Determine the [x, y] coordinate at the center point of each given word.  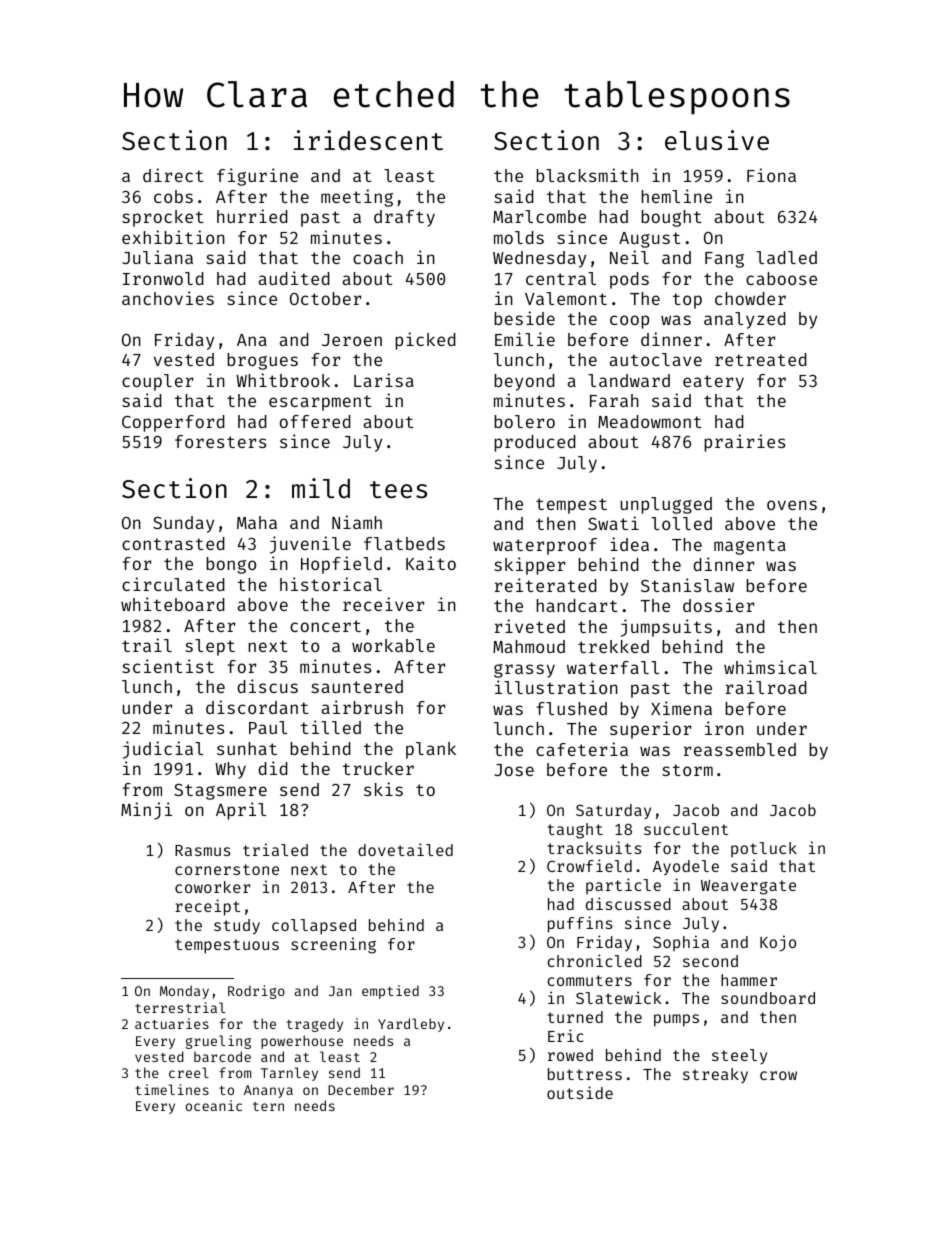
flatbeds [404, 543]
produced [535, 443]
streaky [715, 1075]
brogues [262, 361]
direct [173, 175]
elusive [717, 140]
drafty [404, 218]
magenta [750, 547]
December [361, 1089]
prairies [744, 443]
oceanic [214, 1105]
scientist [168, 666]
